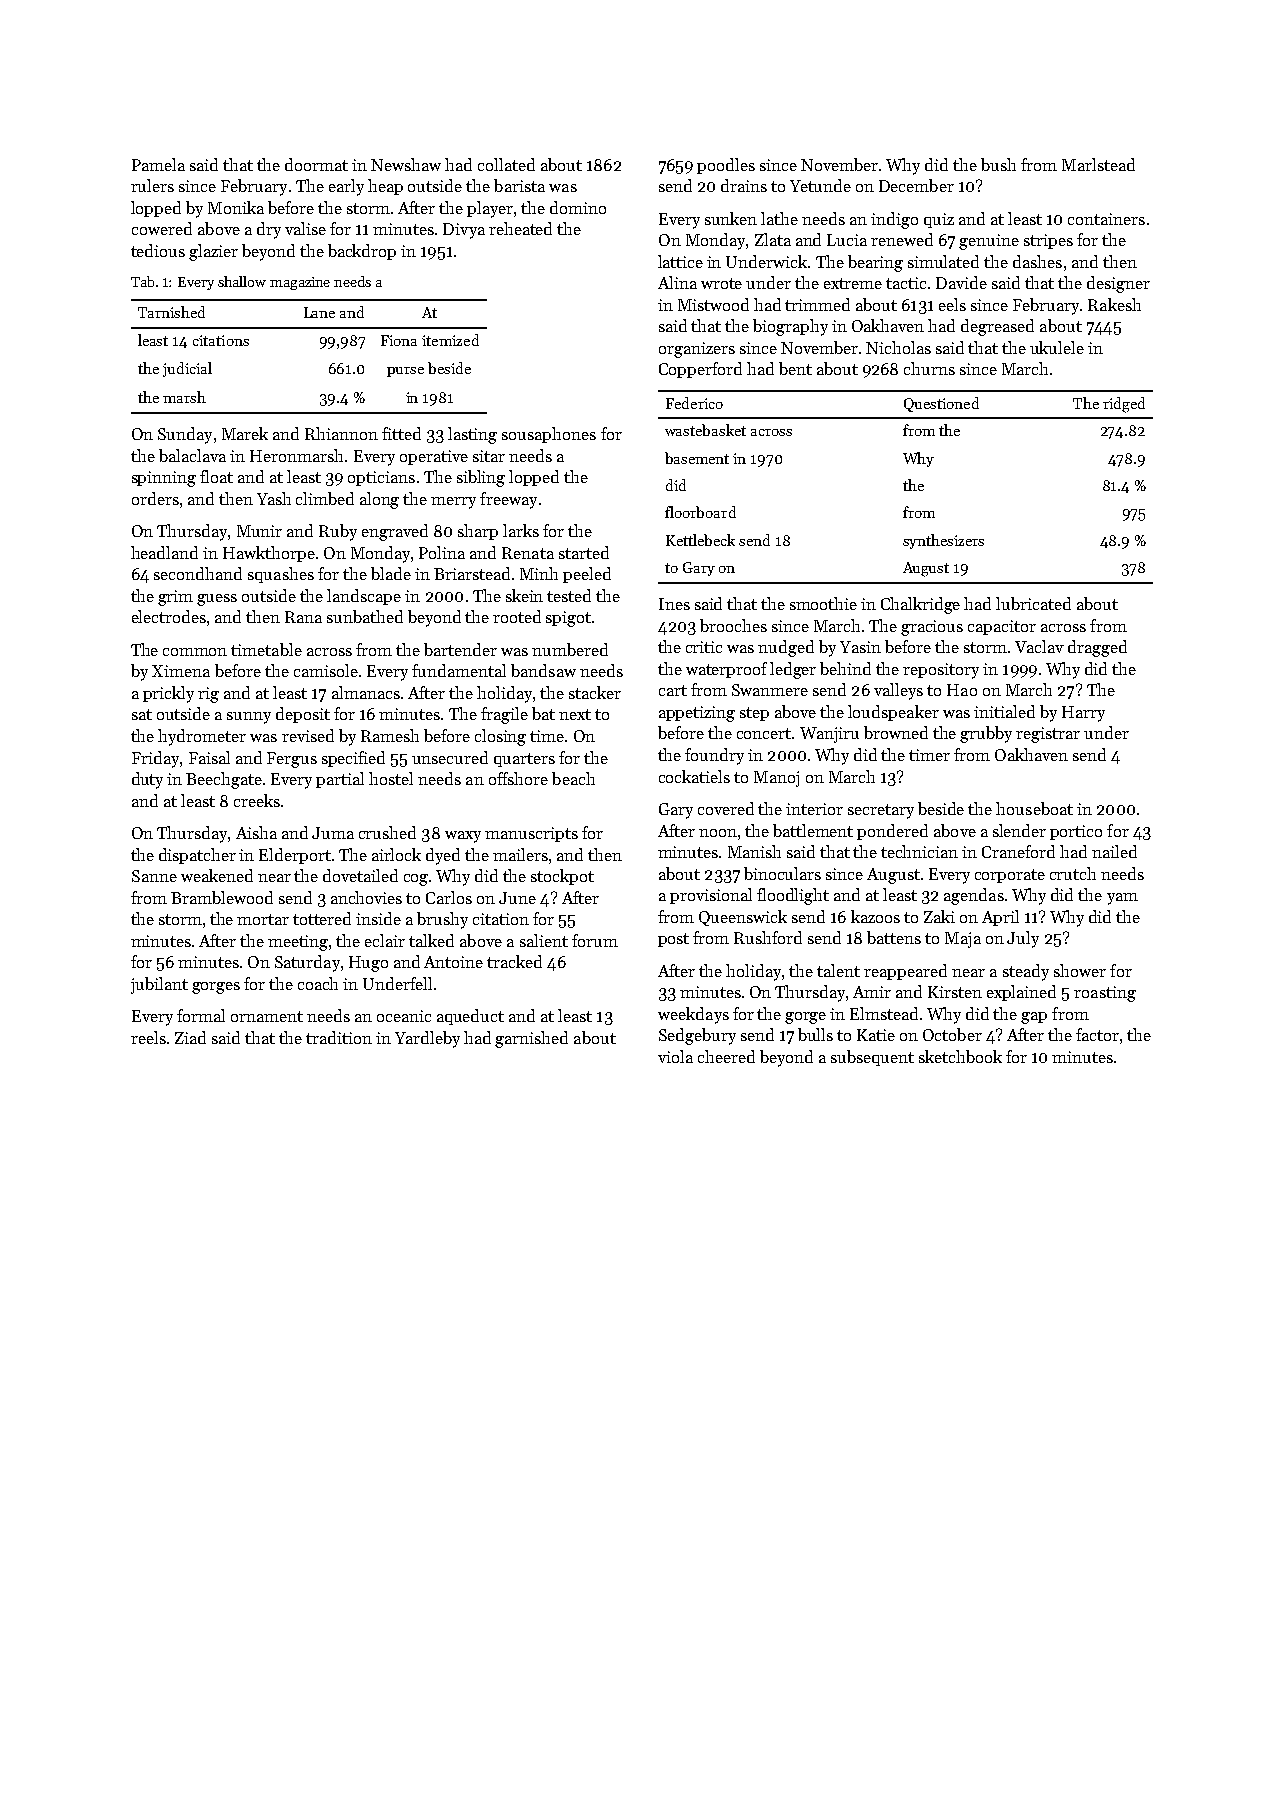 The image size is (1284, 1816). What do you see at coordinates (190, 1037) in the page?
I see `Ziad` at bounding box center [190, 1037].
